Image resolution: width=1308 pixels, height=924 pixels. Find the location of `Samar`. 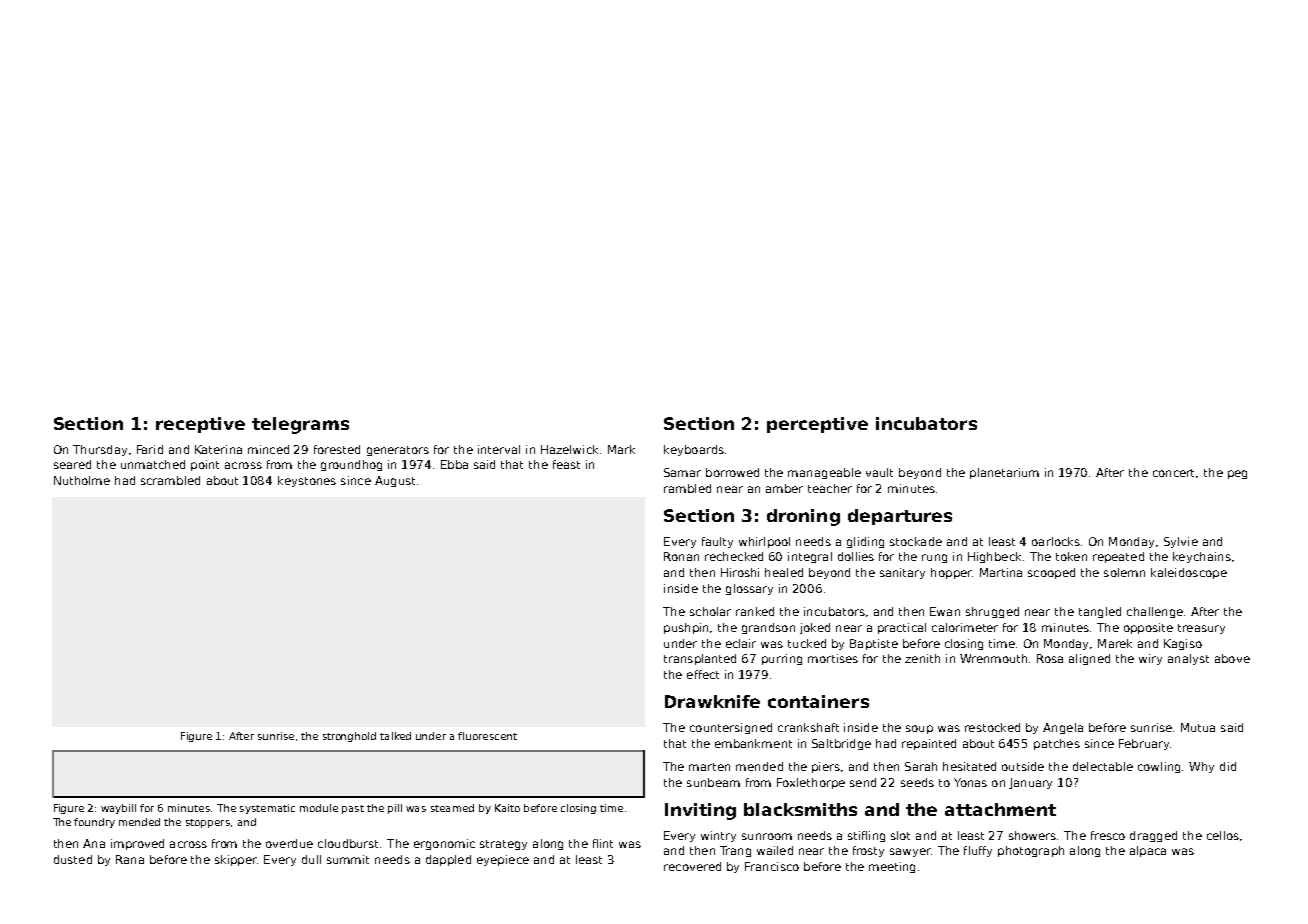

Samar is located at coordinates (682, 472).
